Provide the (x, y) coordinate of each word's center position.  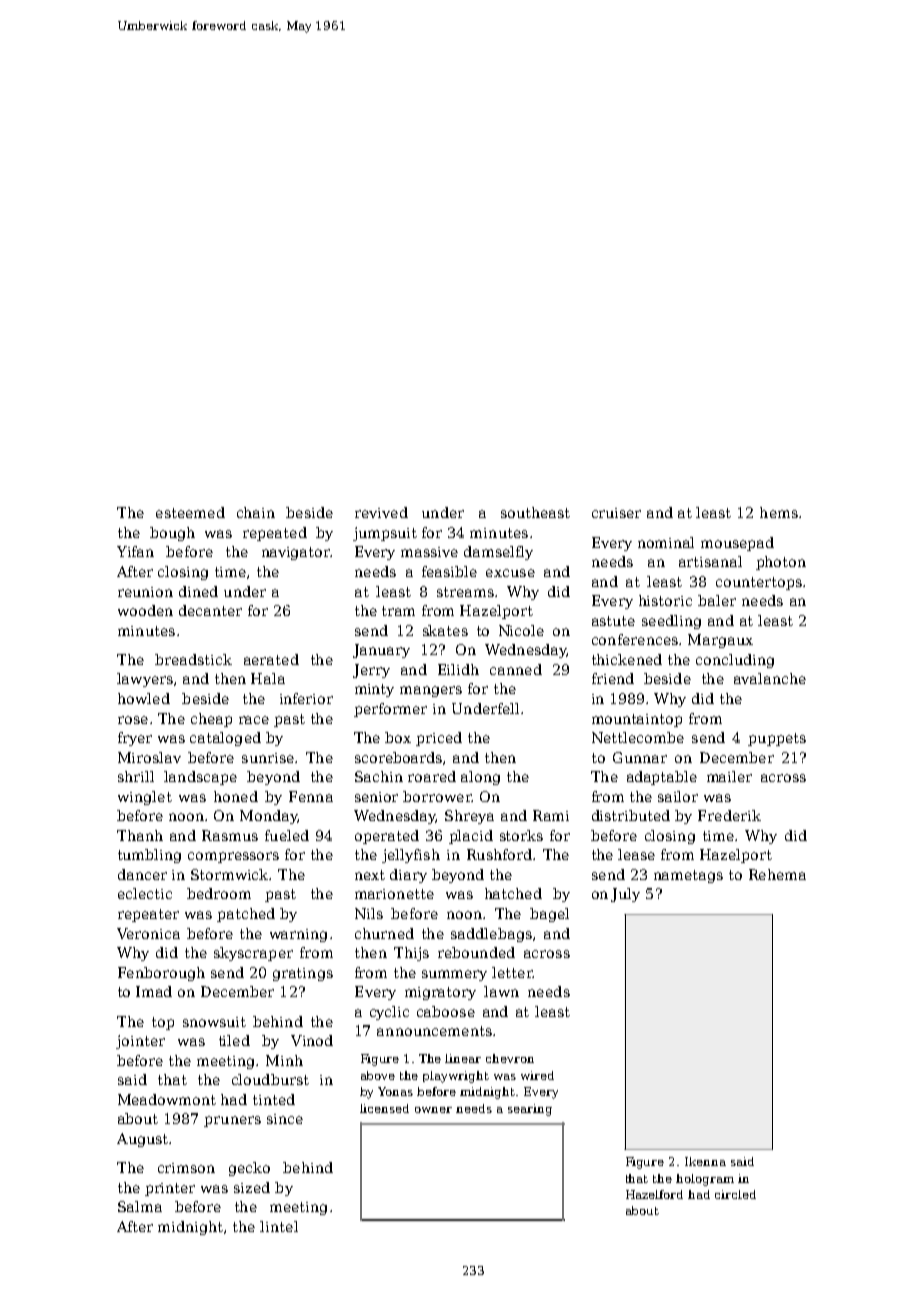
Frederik (729, 815)
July (625, 895)
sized (252, 1187)
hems (779, 512)
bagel (549, 915)
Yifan (135, 551)
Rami (551, 815)
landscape (200, 778)
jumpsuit (385, 534)
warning (298, 935)
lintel (279, 1226)
